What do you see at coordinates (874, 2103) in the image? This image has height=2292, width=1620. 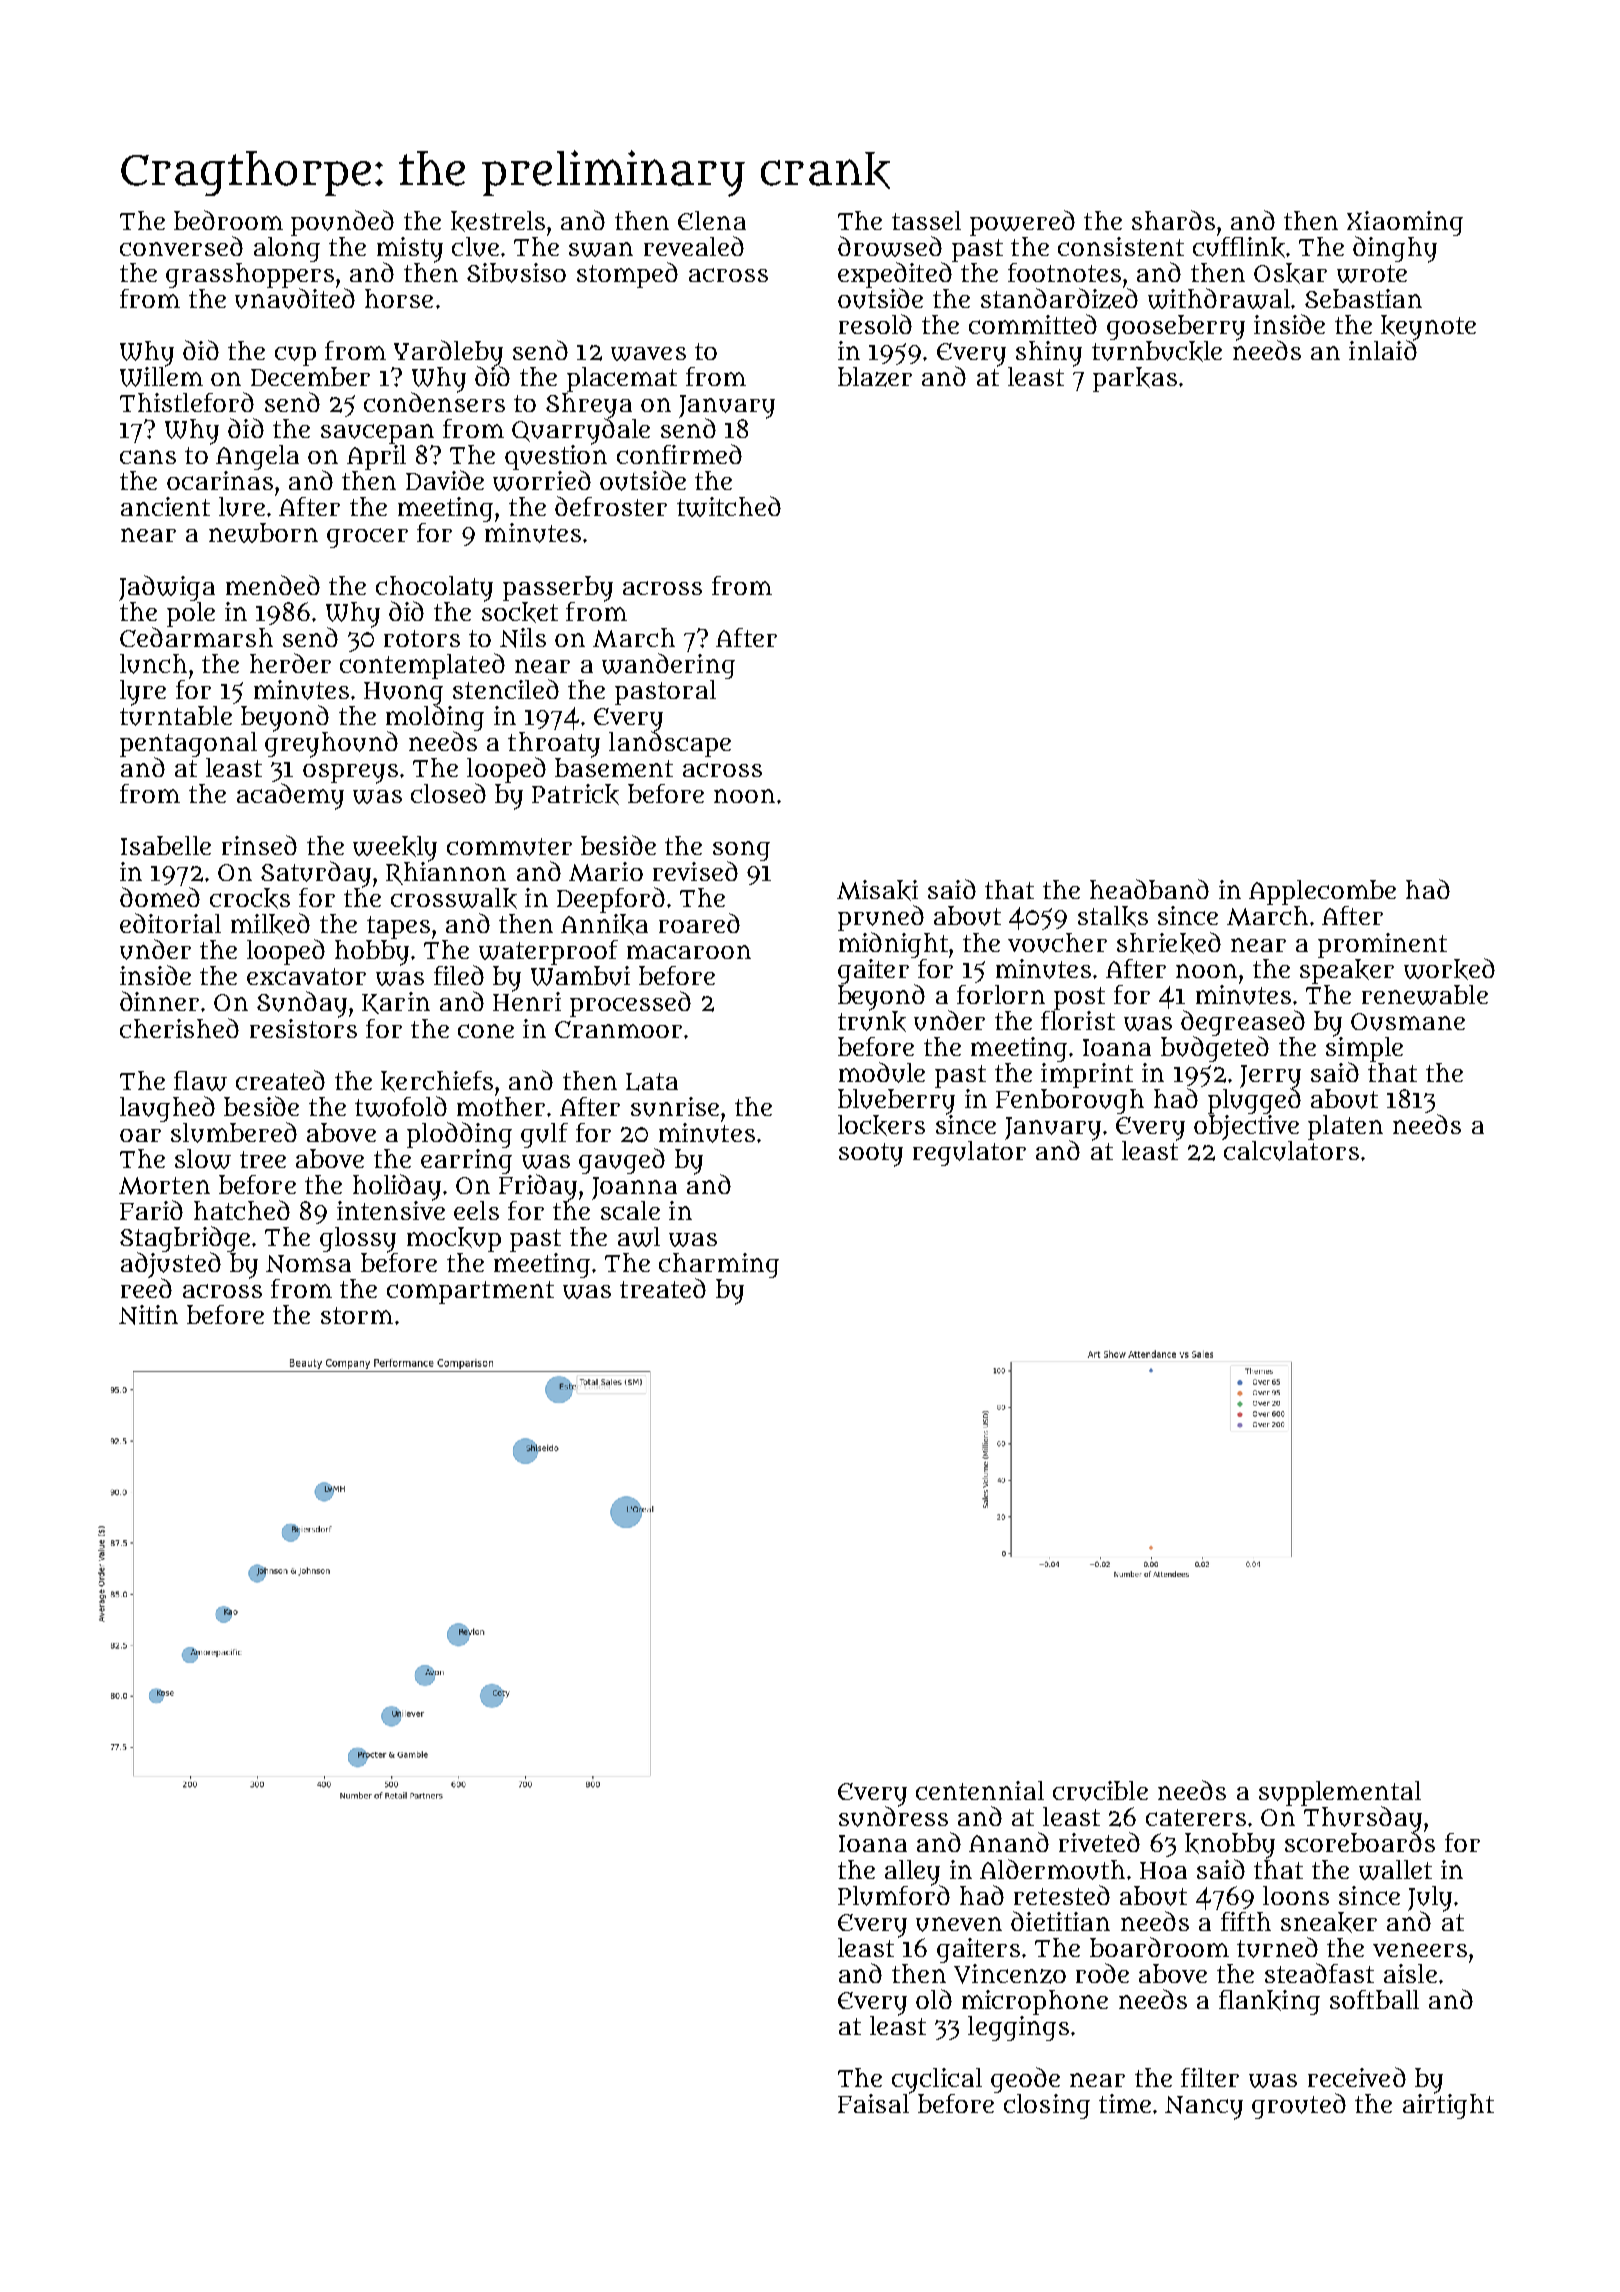 I see `Faisal` at bounding box center [874, 2103].
